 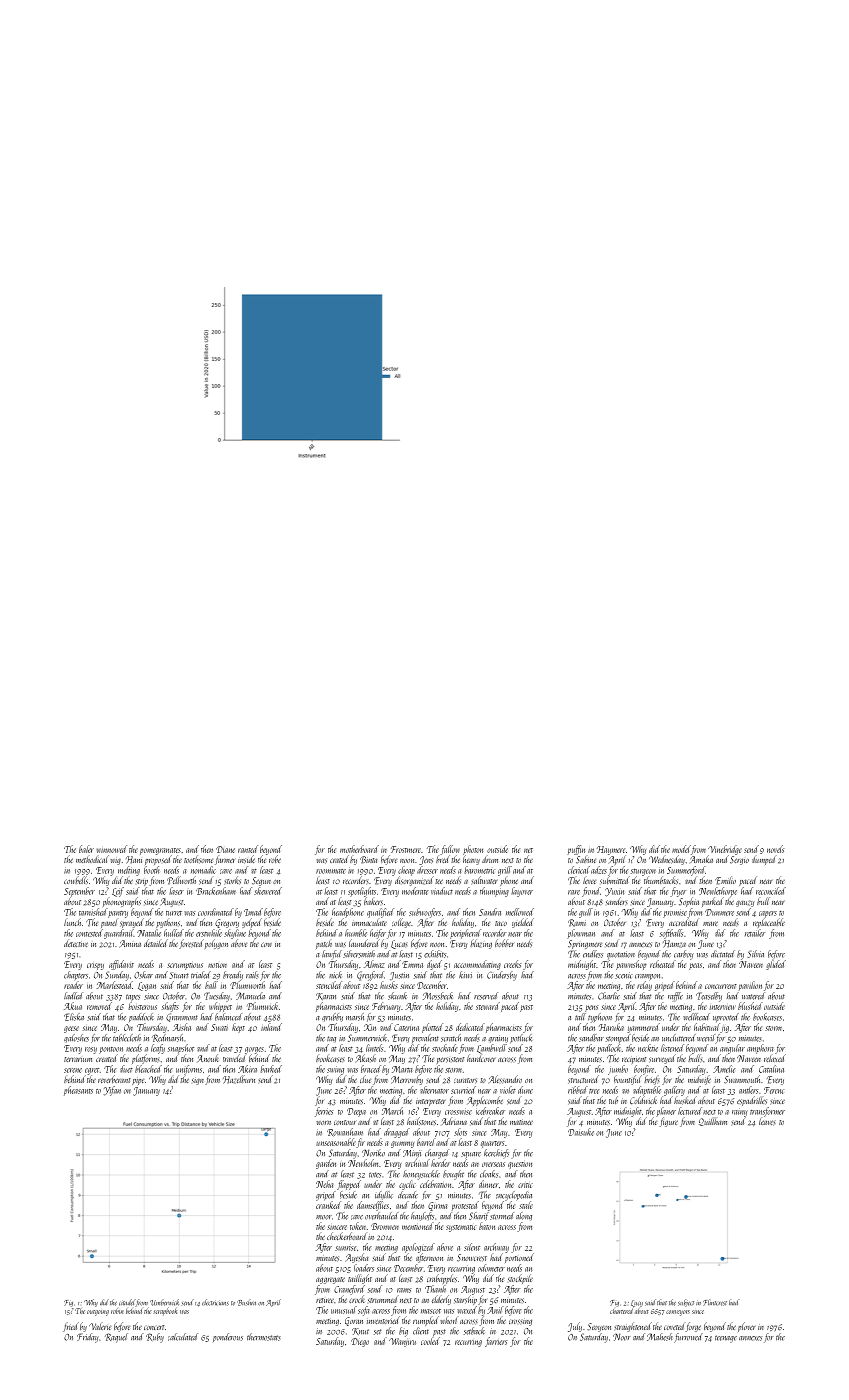 What do you see at coordinates (442, 1279) in the document?
I see `crabapples` at bounding box center [442, 1279].
